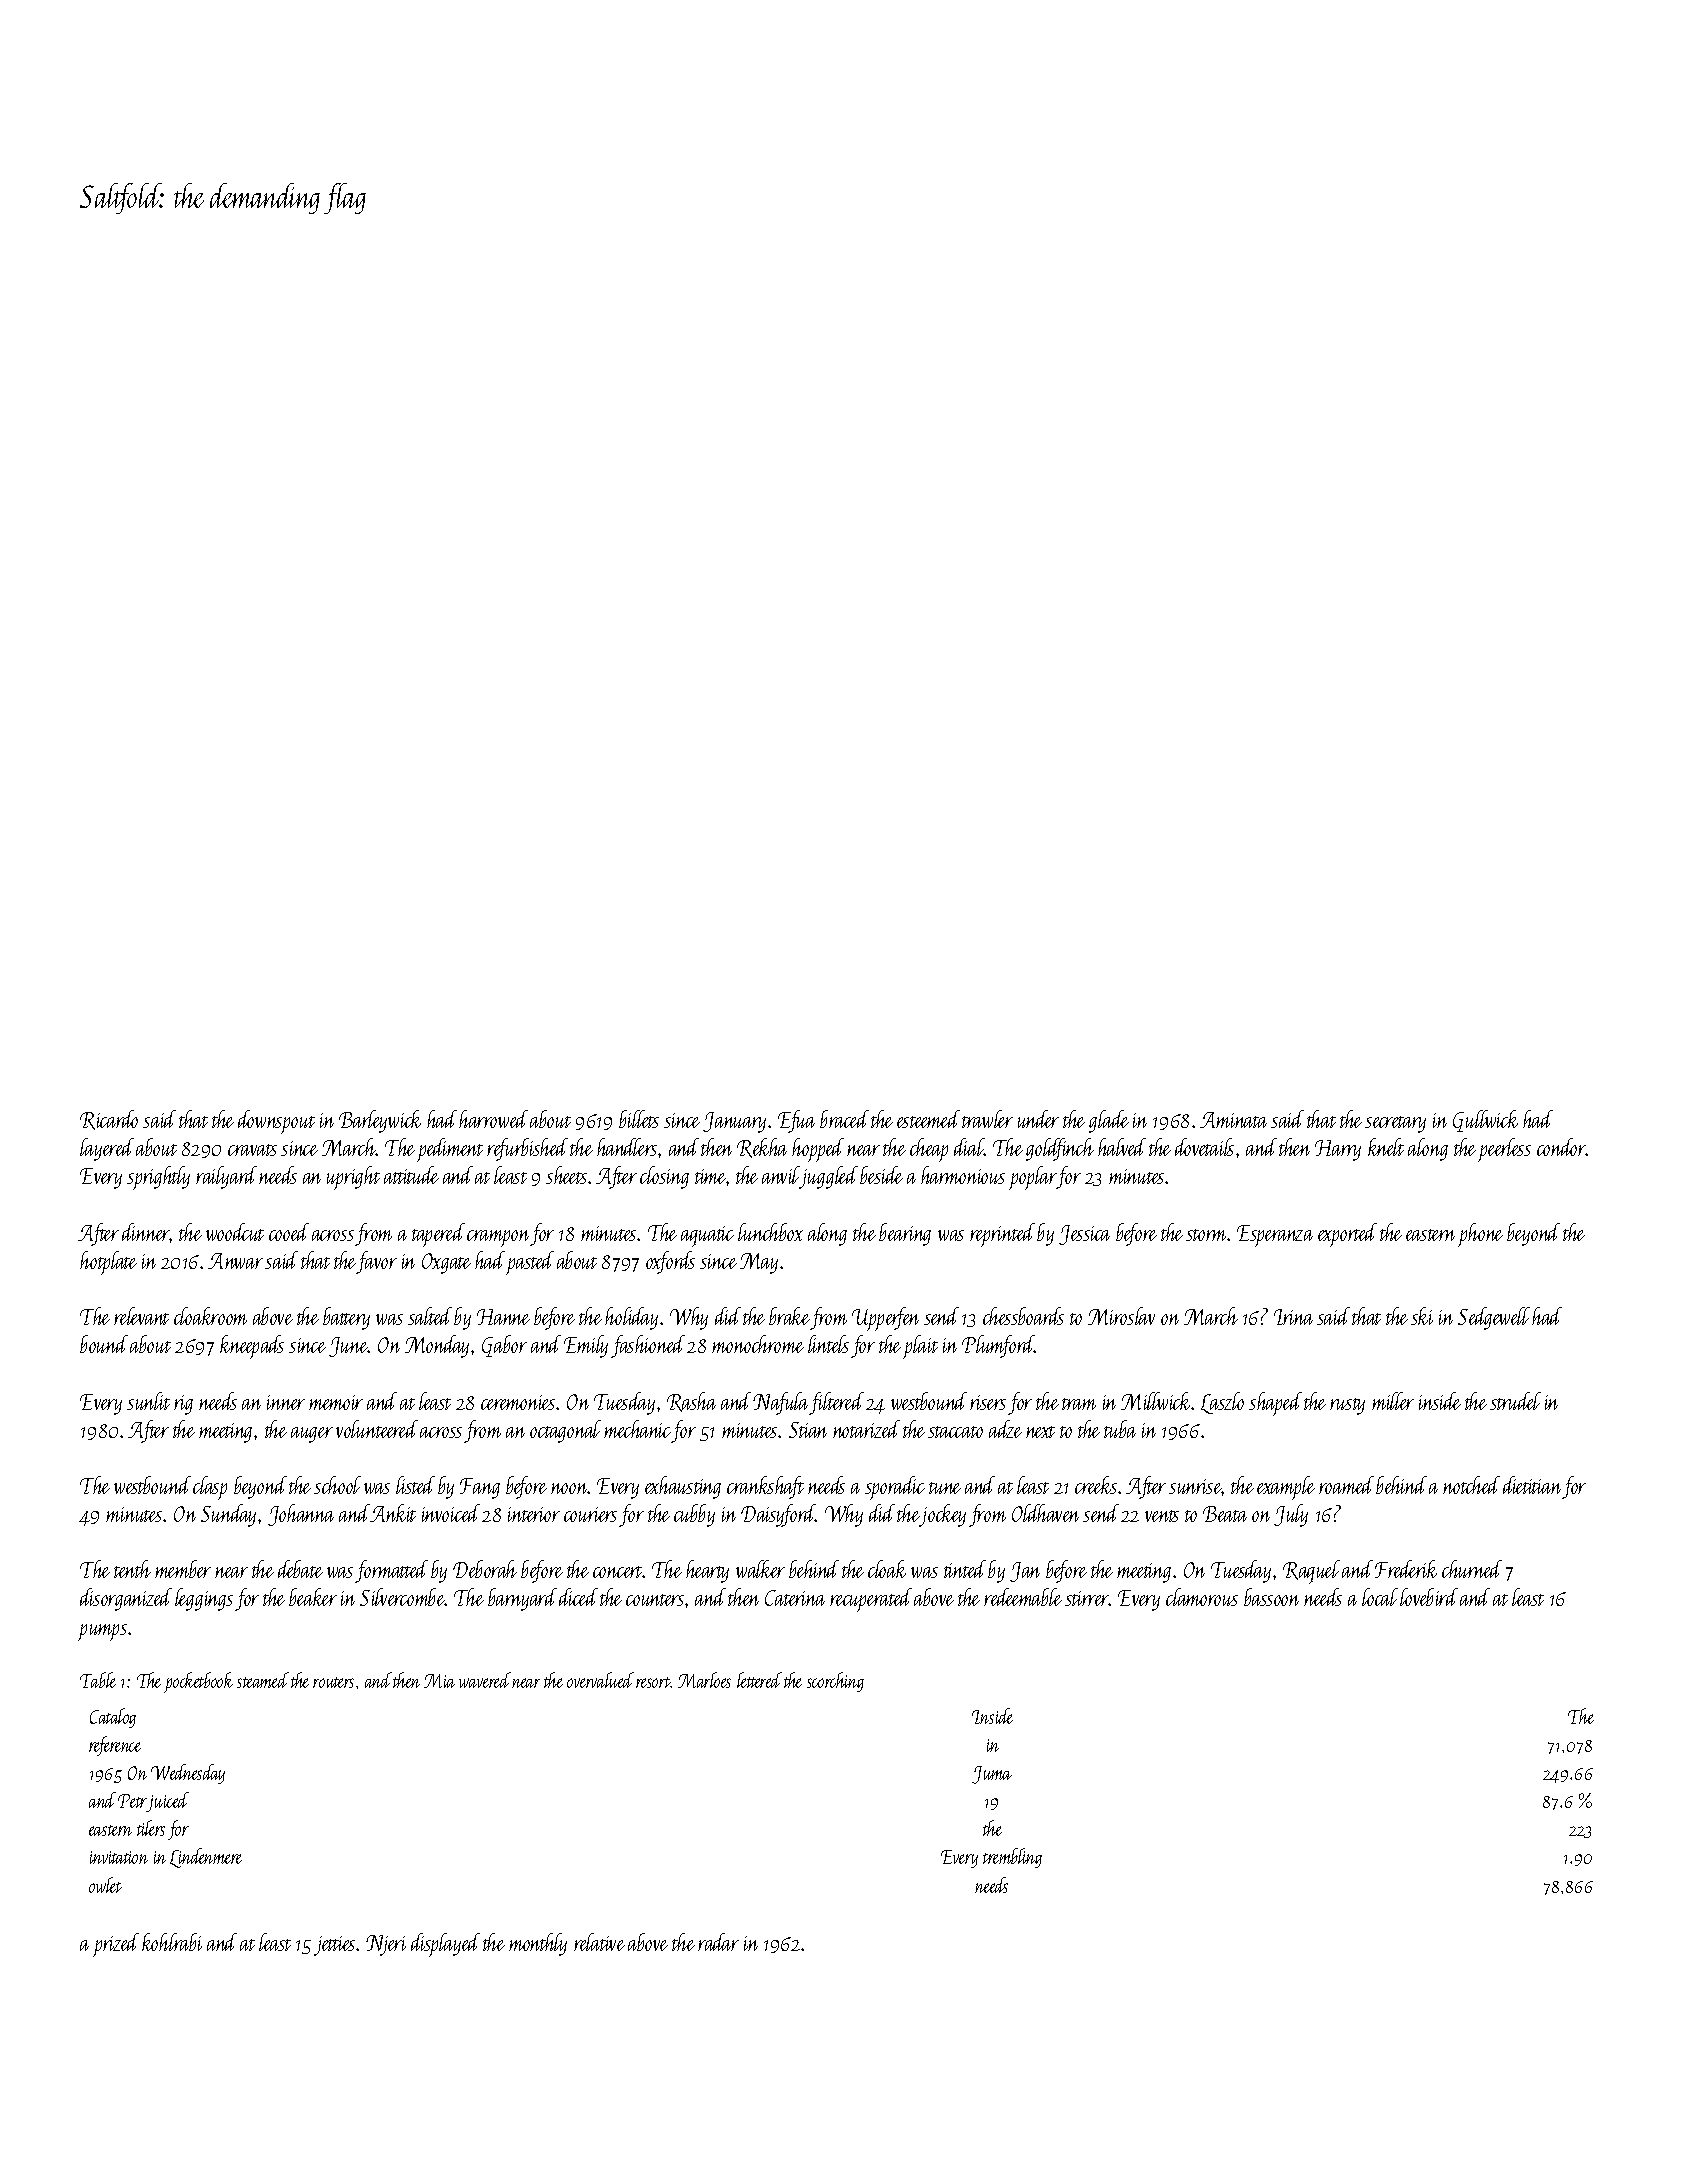 Image resolution: width=1683 pixels, height=2178 pixels. What do you see at coordinates (943, 1515) in the page?
I see `jockey` at bounding box center [943, 1515].
